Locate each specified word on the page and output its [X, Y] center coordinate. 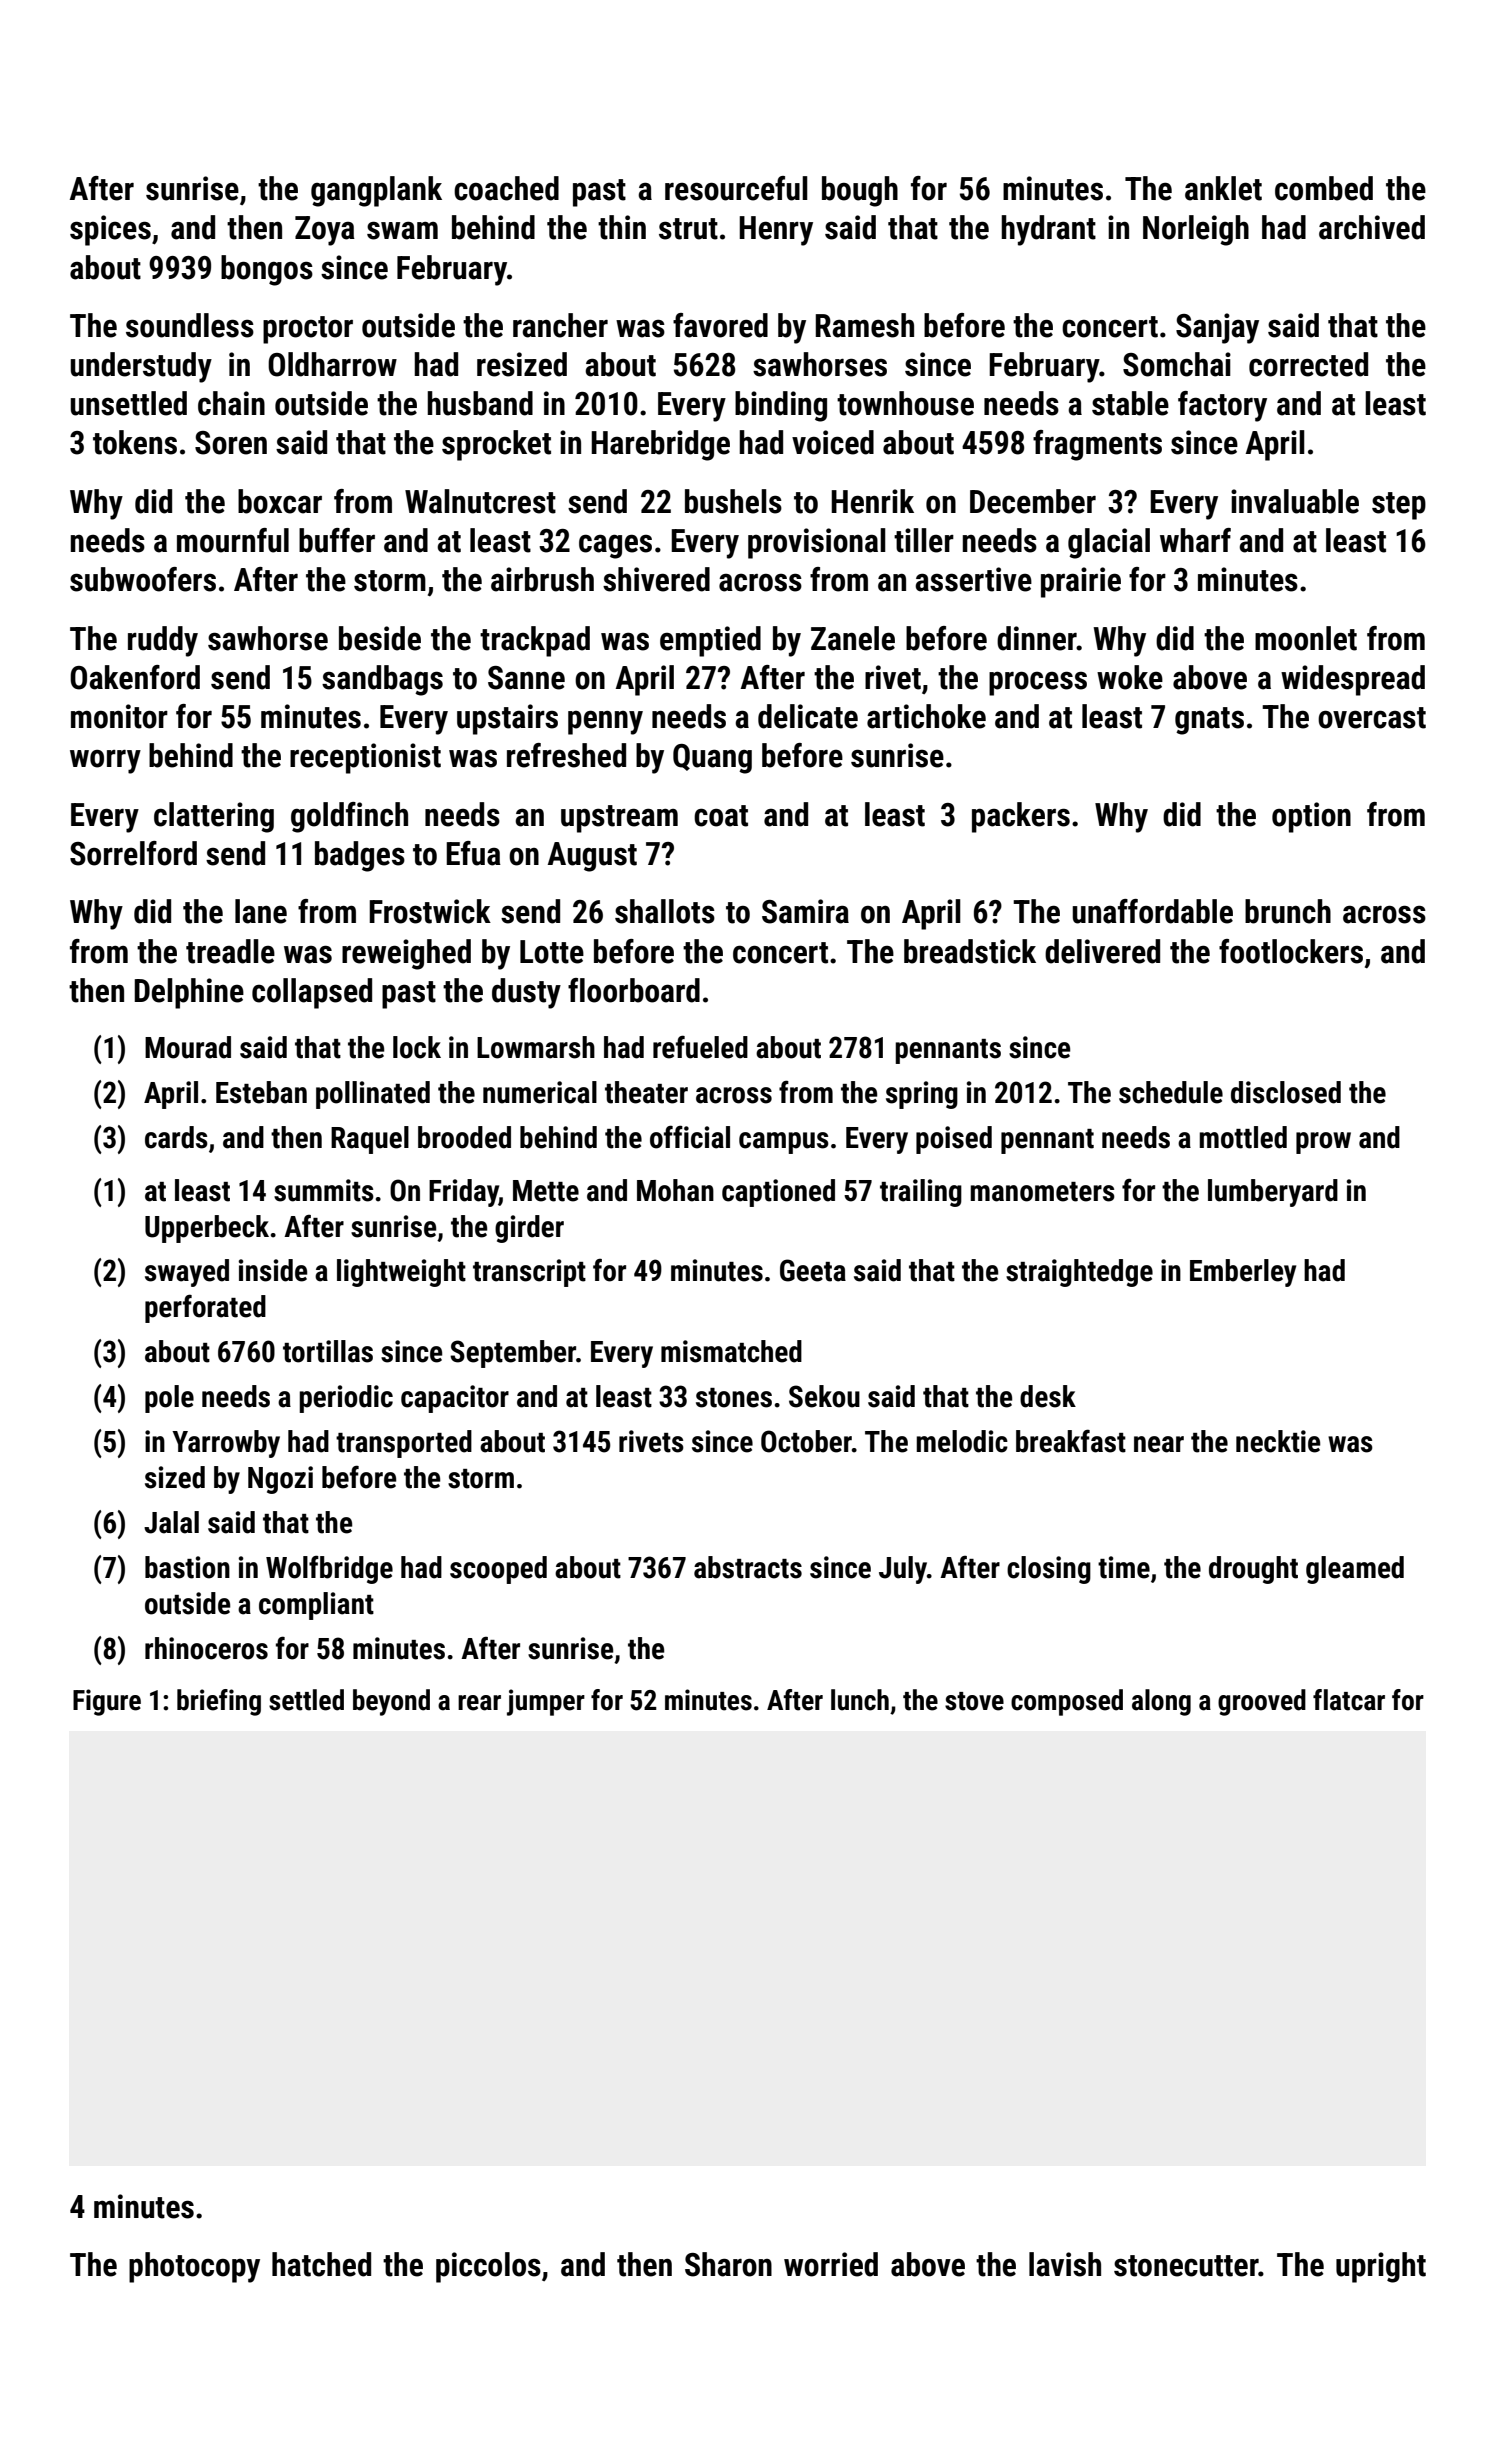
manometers [1042, 1192]
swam [402, 230]
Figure [107, 1702]
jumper [546, 1702]
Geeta [813, 1270]
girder [529, 1229]
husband [480, 403]
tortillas [328, 1351]
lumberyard [1273, 1193]
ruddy [163, 641]
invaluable [1295, 501]
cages [615, 546]
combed [1324, 188]
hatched [321, 2264]
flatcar [1349, 1700]
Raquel [370, 1140]
